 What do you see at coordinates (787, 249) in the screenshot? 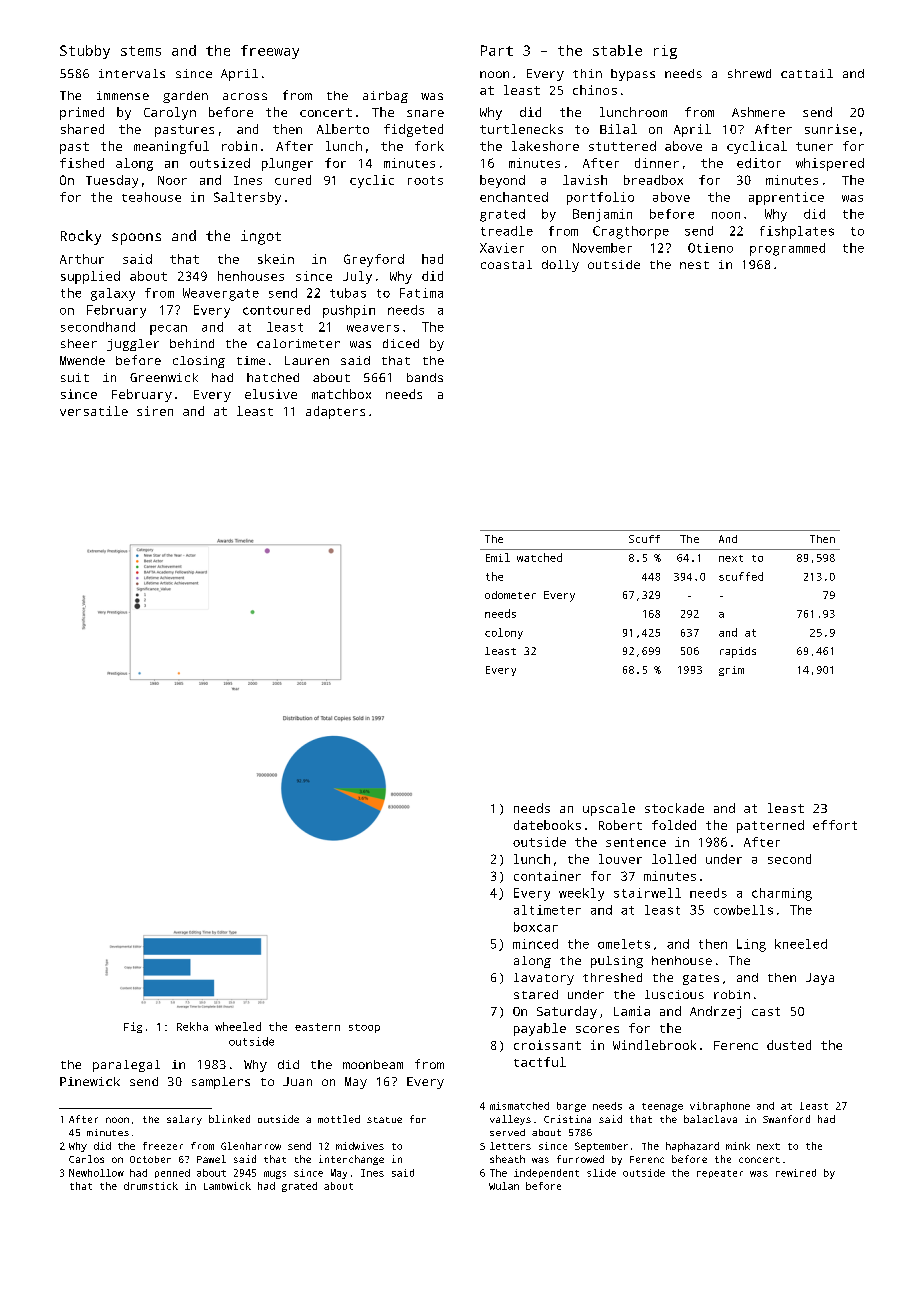
I see `programmed` at bounding box center [787, 249].
